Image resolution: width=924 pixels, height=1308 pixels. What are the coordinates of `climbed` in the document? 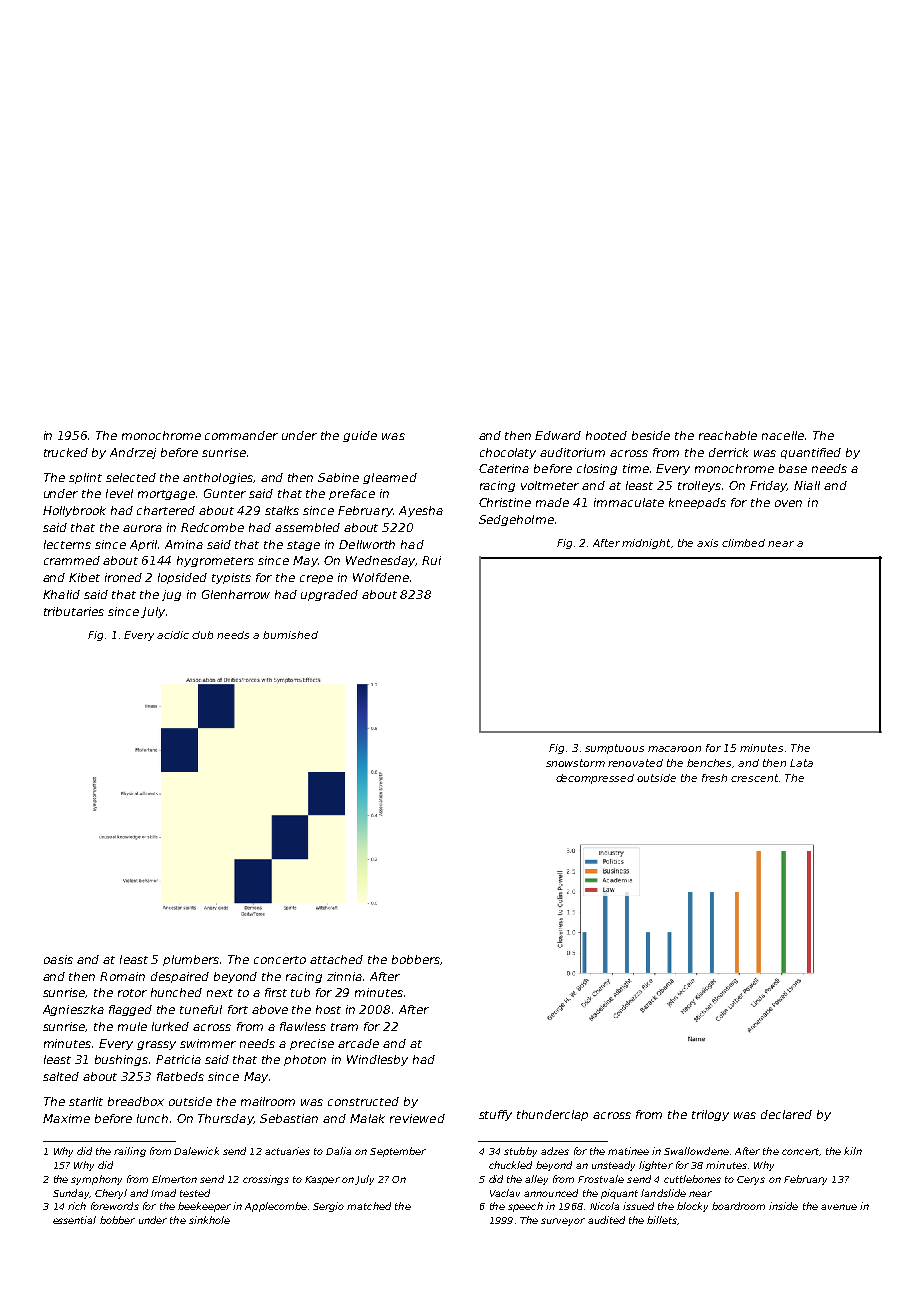 It's located at (743, 543).
